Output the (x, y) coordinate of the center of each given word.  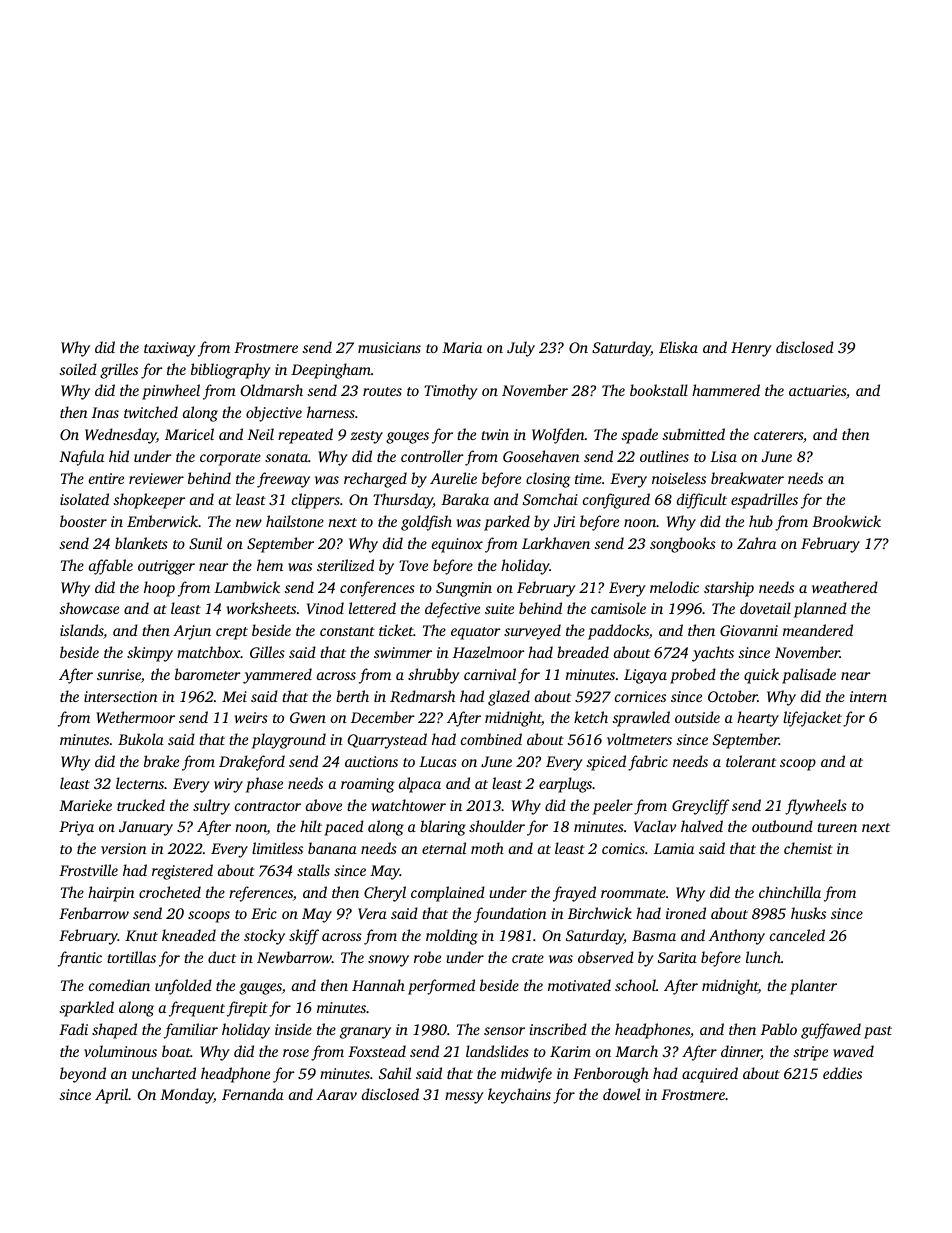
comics (623, 848)
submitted (694, 434)
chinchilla (790, 892)
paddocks (618, 632)
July (521, 349)
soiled (78, 369)
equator (476, 633)
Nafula (81, 458)
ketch (591, 717)
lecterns (140, 783)
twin (495, 434)
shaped (114, 1031)
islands (82, 631)
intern (868, 696)
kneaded (189, 935)
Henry (751, 349)
